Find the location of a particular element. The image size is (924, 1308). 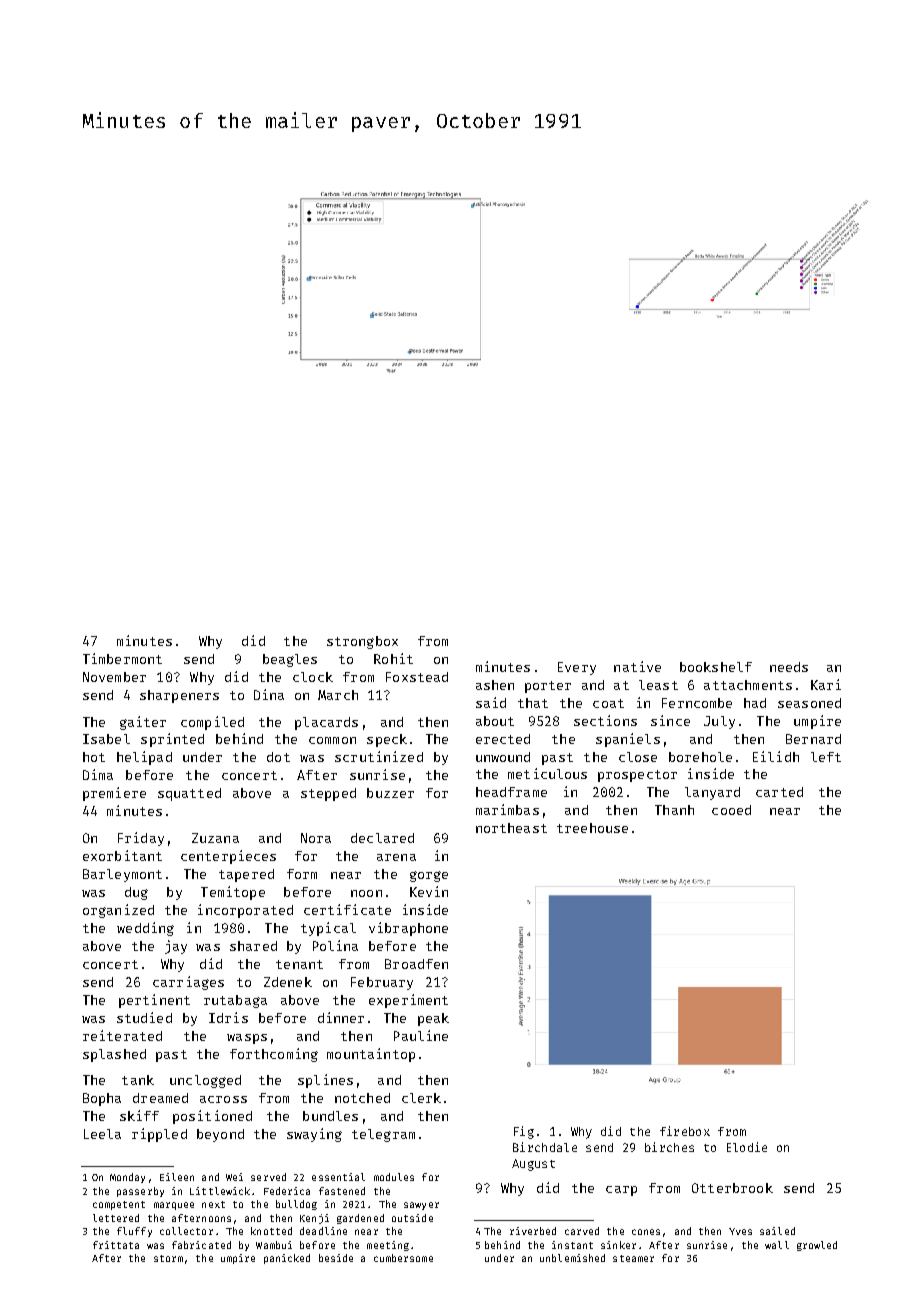

premiere is located at coordinates (114, 794).
